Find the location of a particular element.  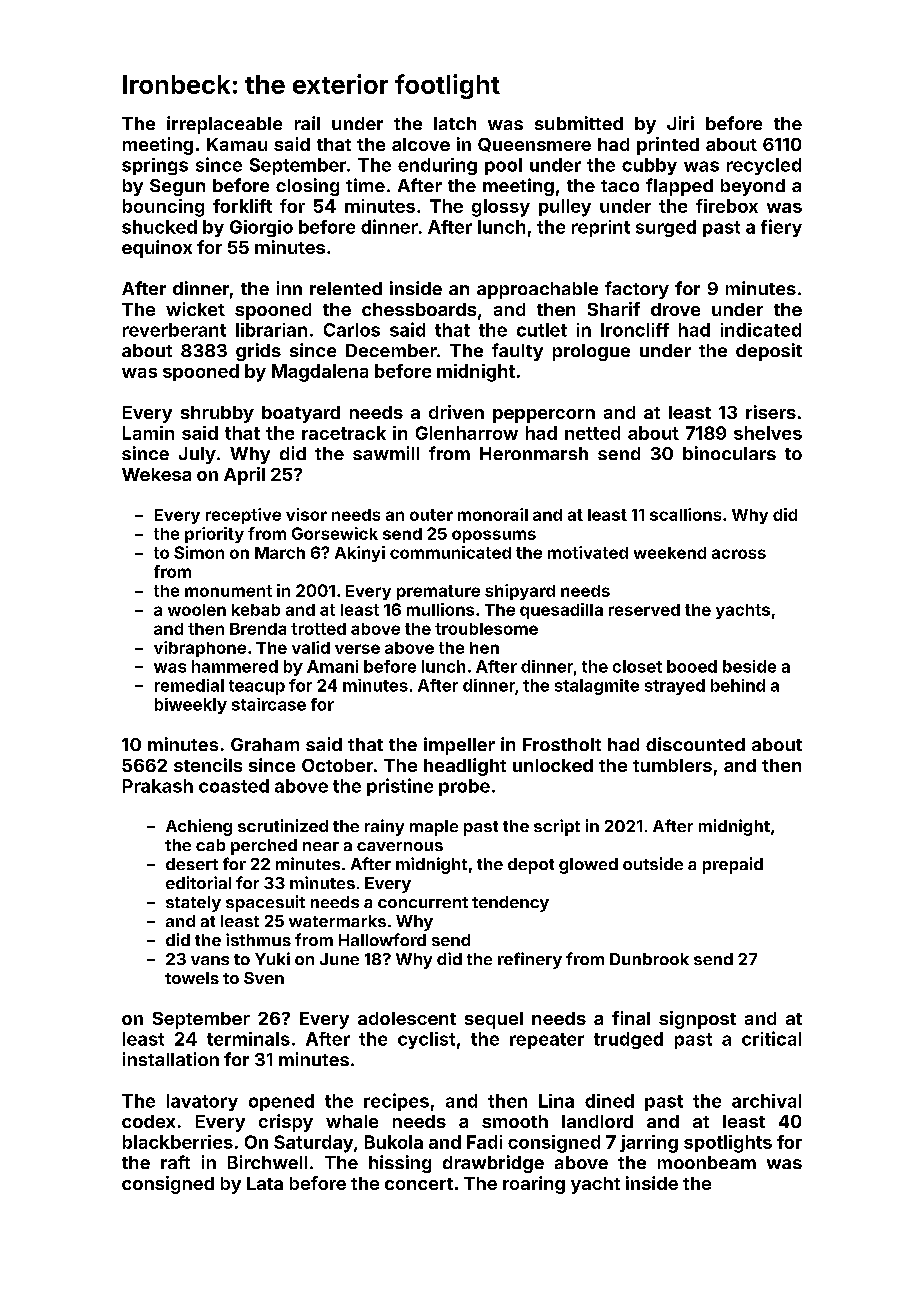

Dunbrook is located at coordinates (649, 959).
